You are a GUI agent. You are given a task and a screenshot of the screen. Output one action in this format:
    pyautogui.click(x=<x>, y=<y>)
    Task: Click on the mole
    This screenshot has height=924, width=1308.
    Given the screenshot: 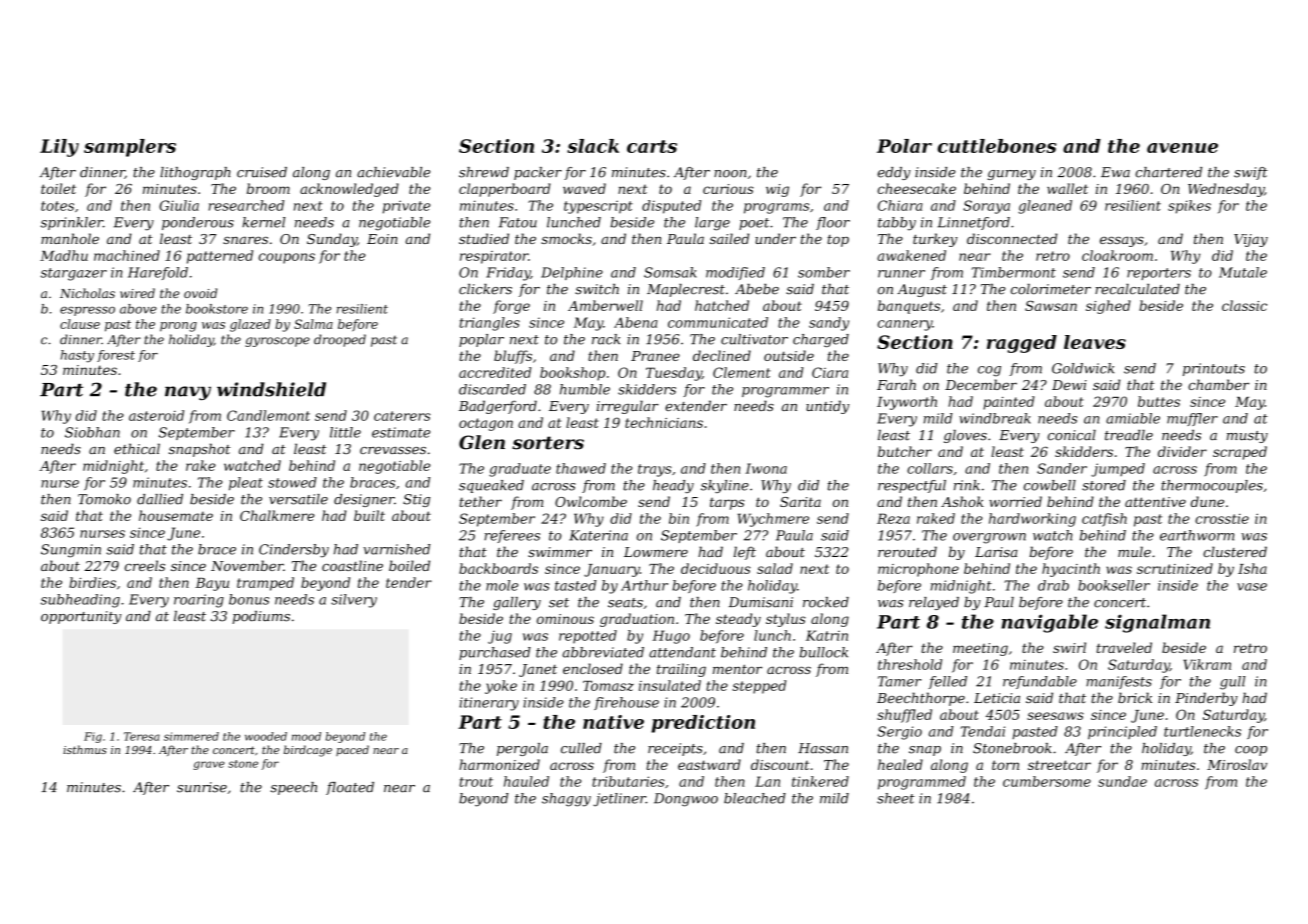 What is the action you would take?
    pyautogui.click(x=502, y=585)
